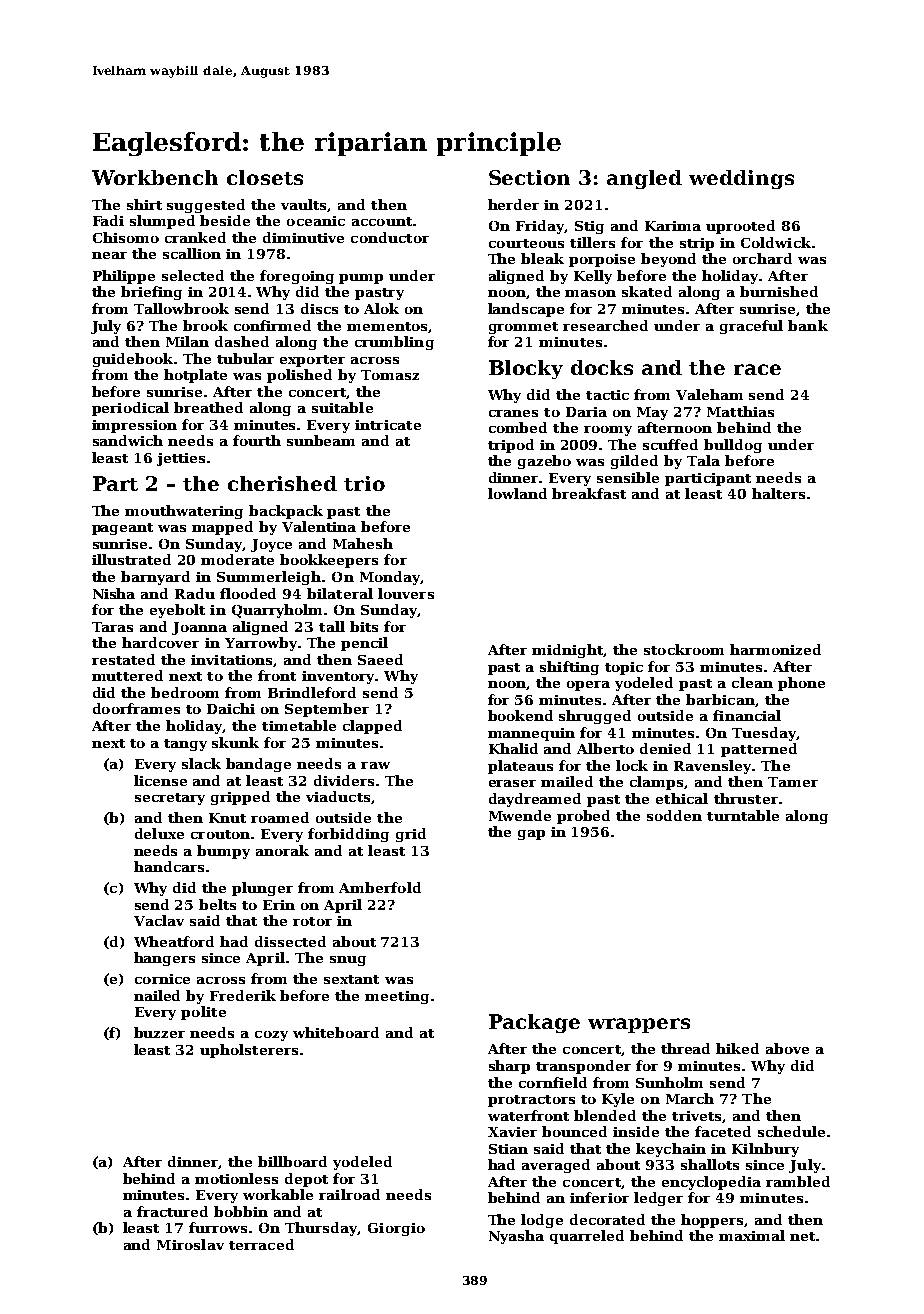 This page has height=1314, width=924. I want to click on May, so click(652, 413).
